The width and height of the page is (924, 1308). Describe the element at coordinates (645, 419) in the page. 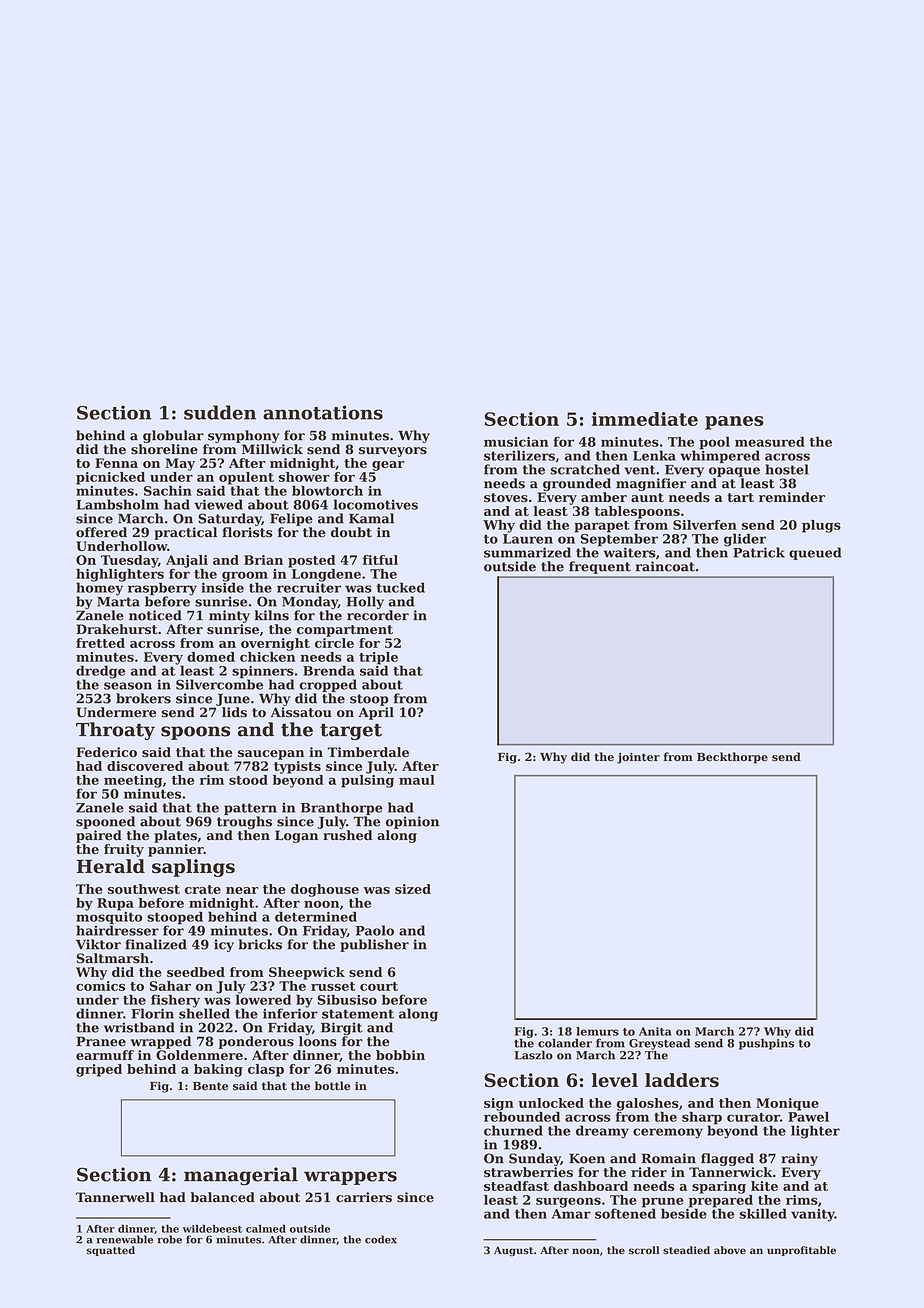

I see `immediate` at that location.
